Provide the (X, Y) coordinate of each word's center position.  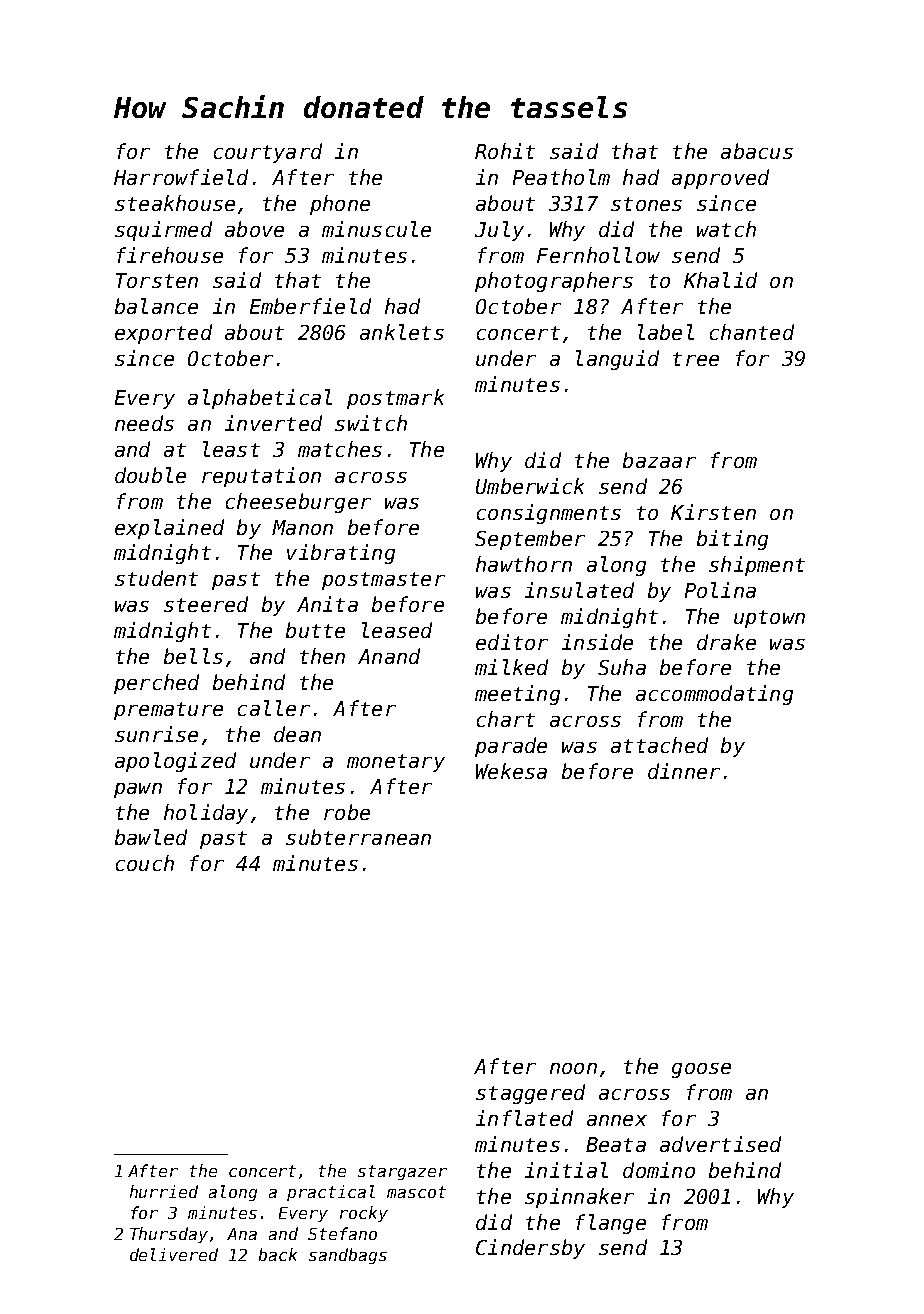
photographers (554, 282)
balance (156, 306)
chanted (752, 332)
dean (297, 734)
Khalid (720, 280)
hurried (164, 1191)
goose (701, 1070)
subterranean (358, 837)
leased (397, 630)
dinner (684, 771)
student (156, 578)
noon (573, 1068)
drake (726, 642)
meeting (517, 695)
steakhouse (175, 203)
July (499, 231)
